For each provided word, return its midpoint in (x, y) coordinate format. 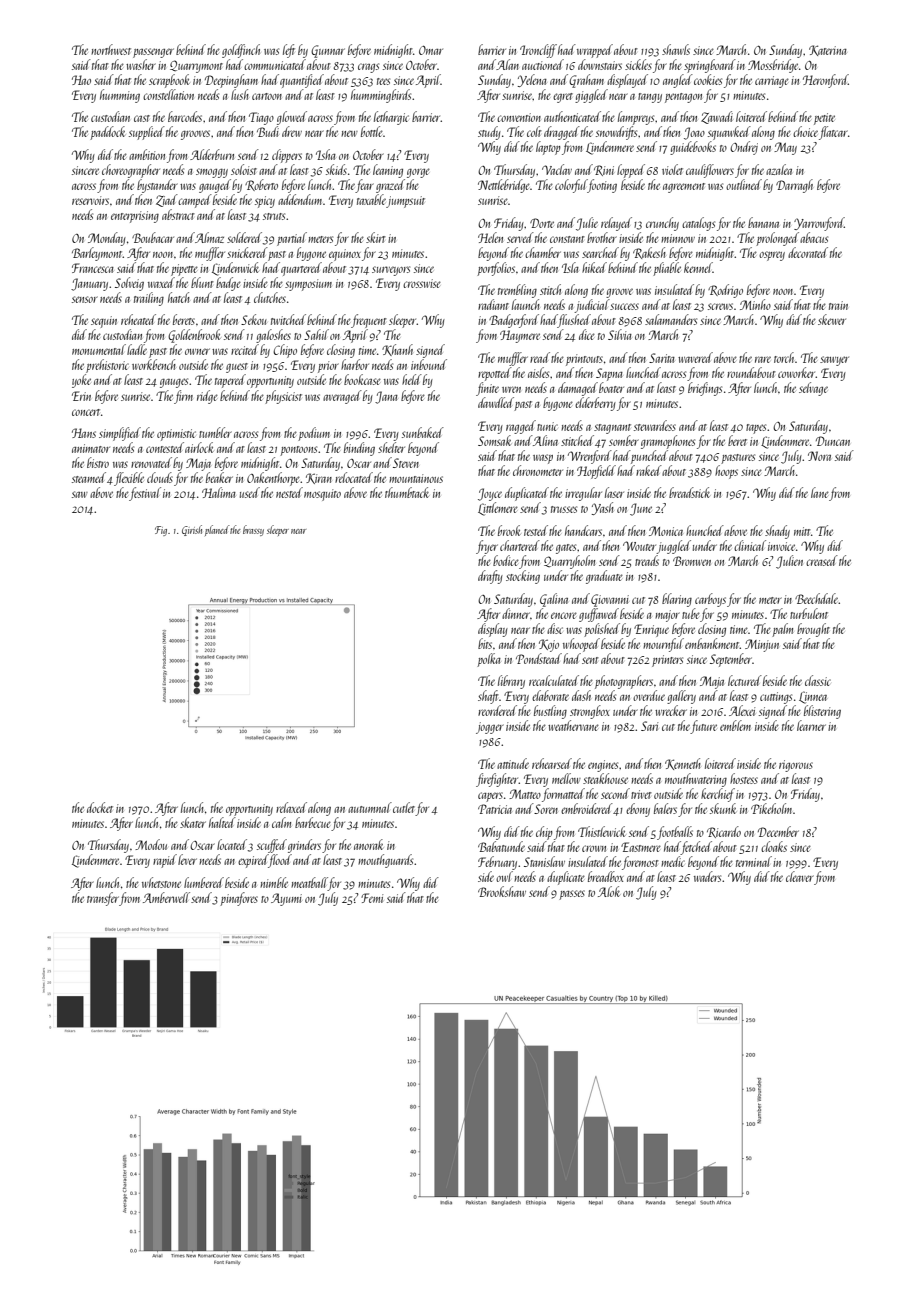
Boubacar (153, 237)
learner (811, 725)
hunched (705, 530)
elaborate (550, 695)
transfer (103, 899)
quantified (302, 81)
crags (368, 68)
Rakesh (649, 253)
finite (487, 389)
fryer (487, 547)
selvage (813, 389)
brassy (253, 530)
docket (100, 807)
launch (526, 304)
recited (245, 349)
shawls (676, 49)
